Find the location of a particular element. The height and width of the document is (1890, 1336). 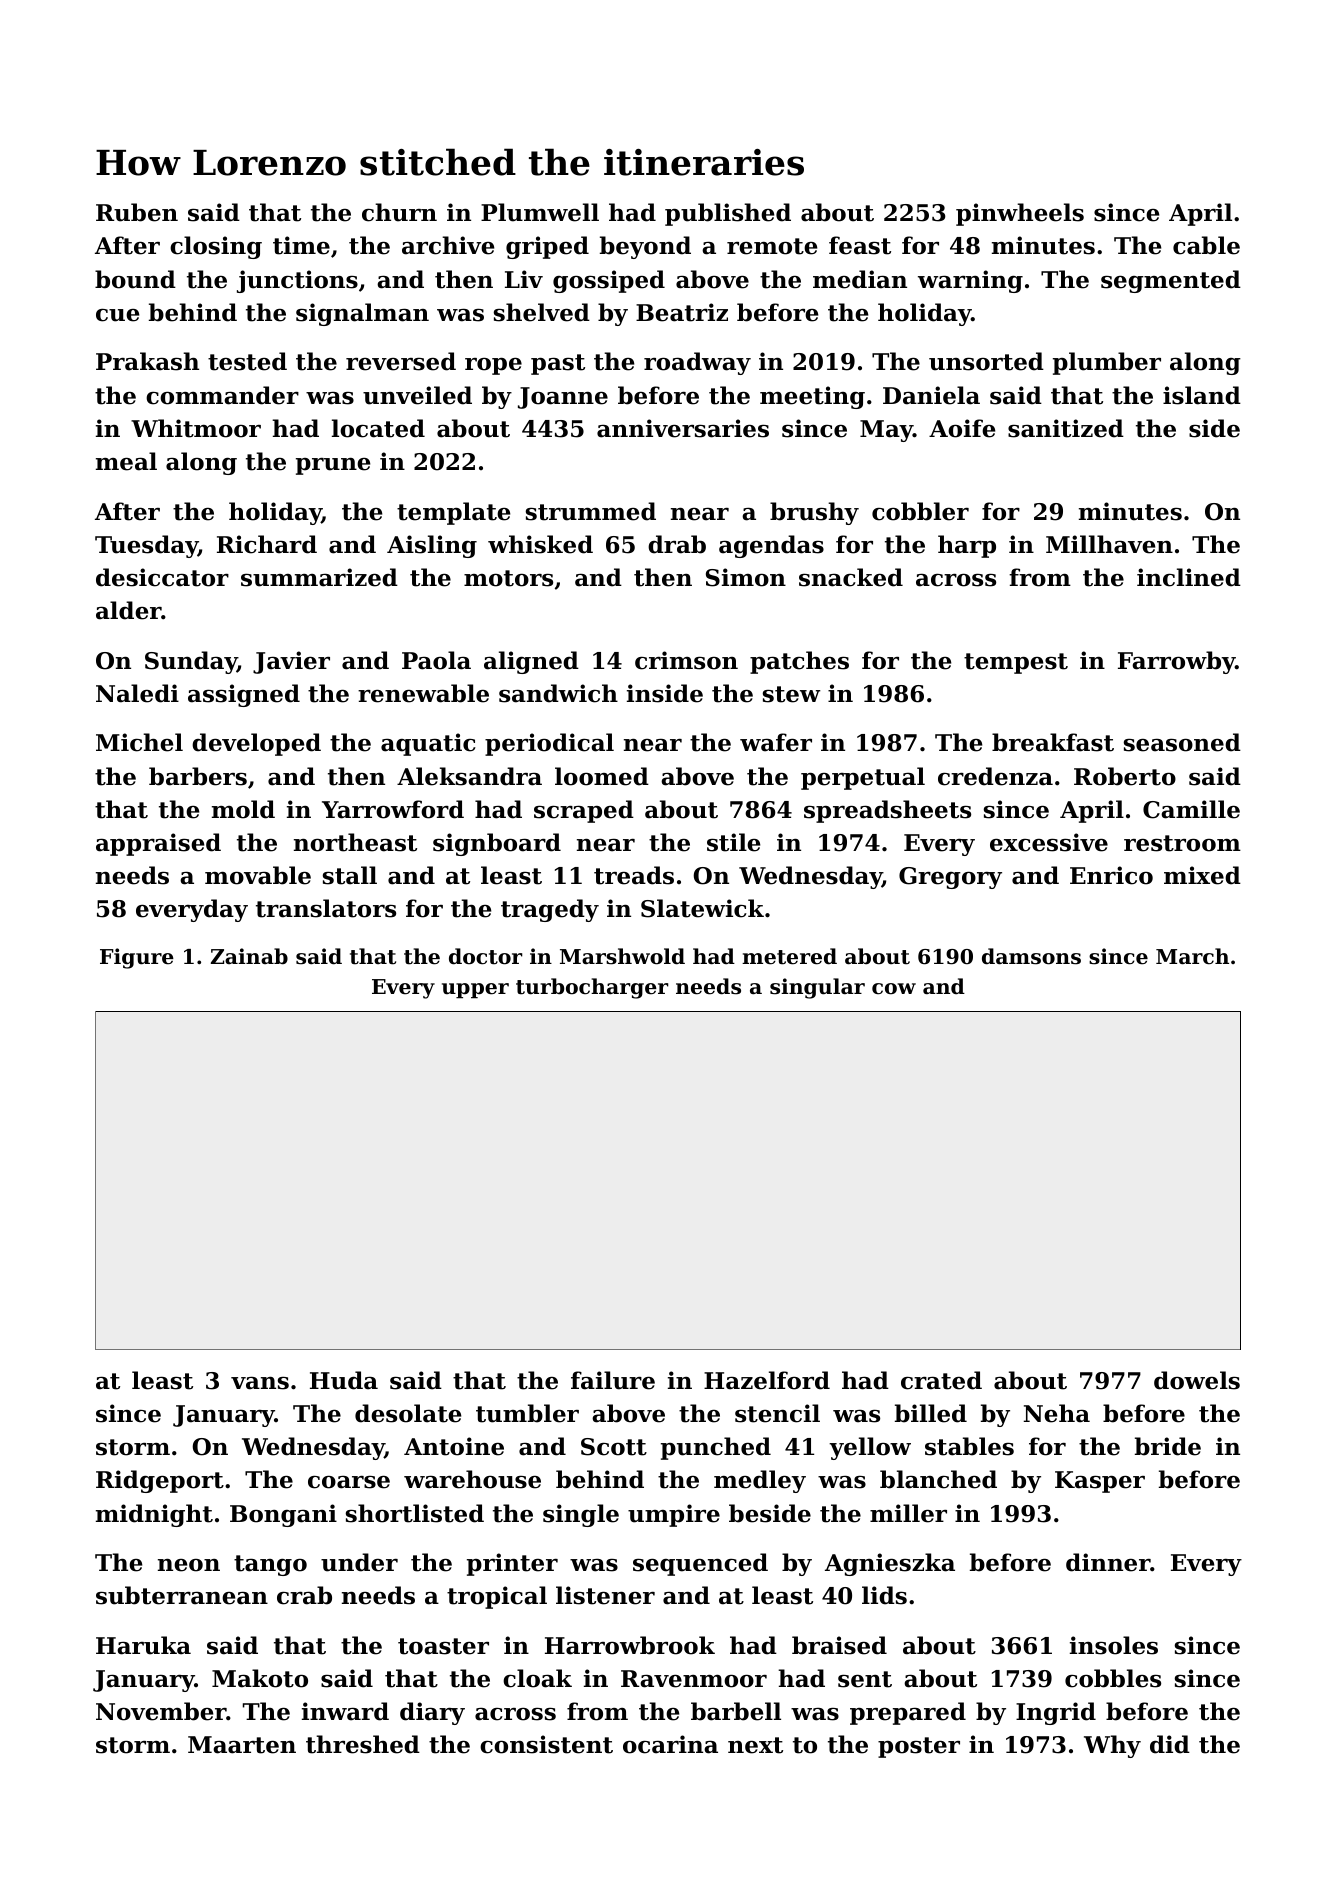

turbocharger is located at coordinates (592, 988).
